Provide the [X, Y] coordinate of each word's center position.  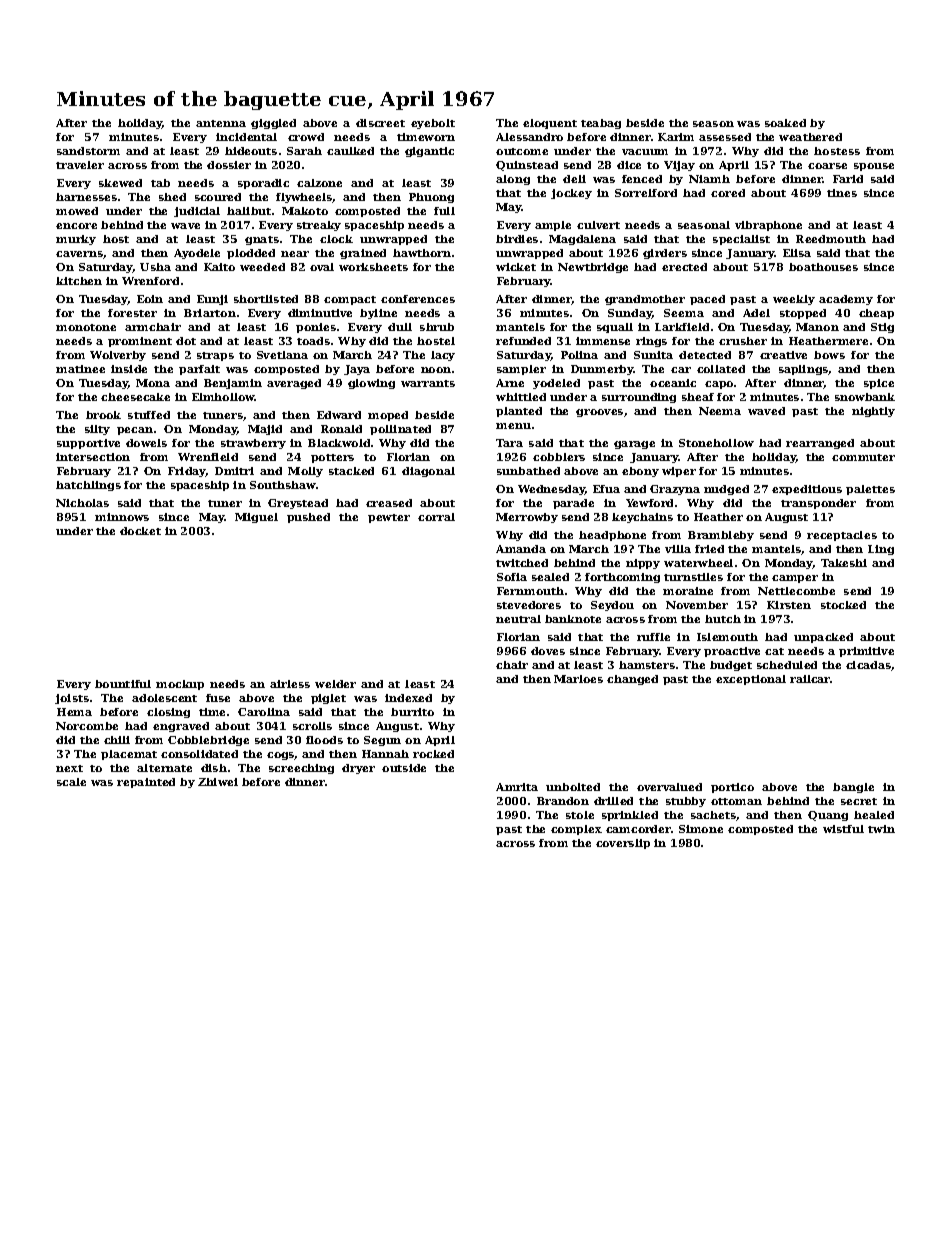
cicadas [868, 665]
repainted [146, 783]
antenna [221, 123]
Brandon [563, 801]
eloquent [550, 124]
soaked [785, 123]
